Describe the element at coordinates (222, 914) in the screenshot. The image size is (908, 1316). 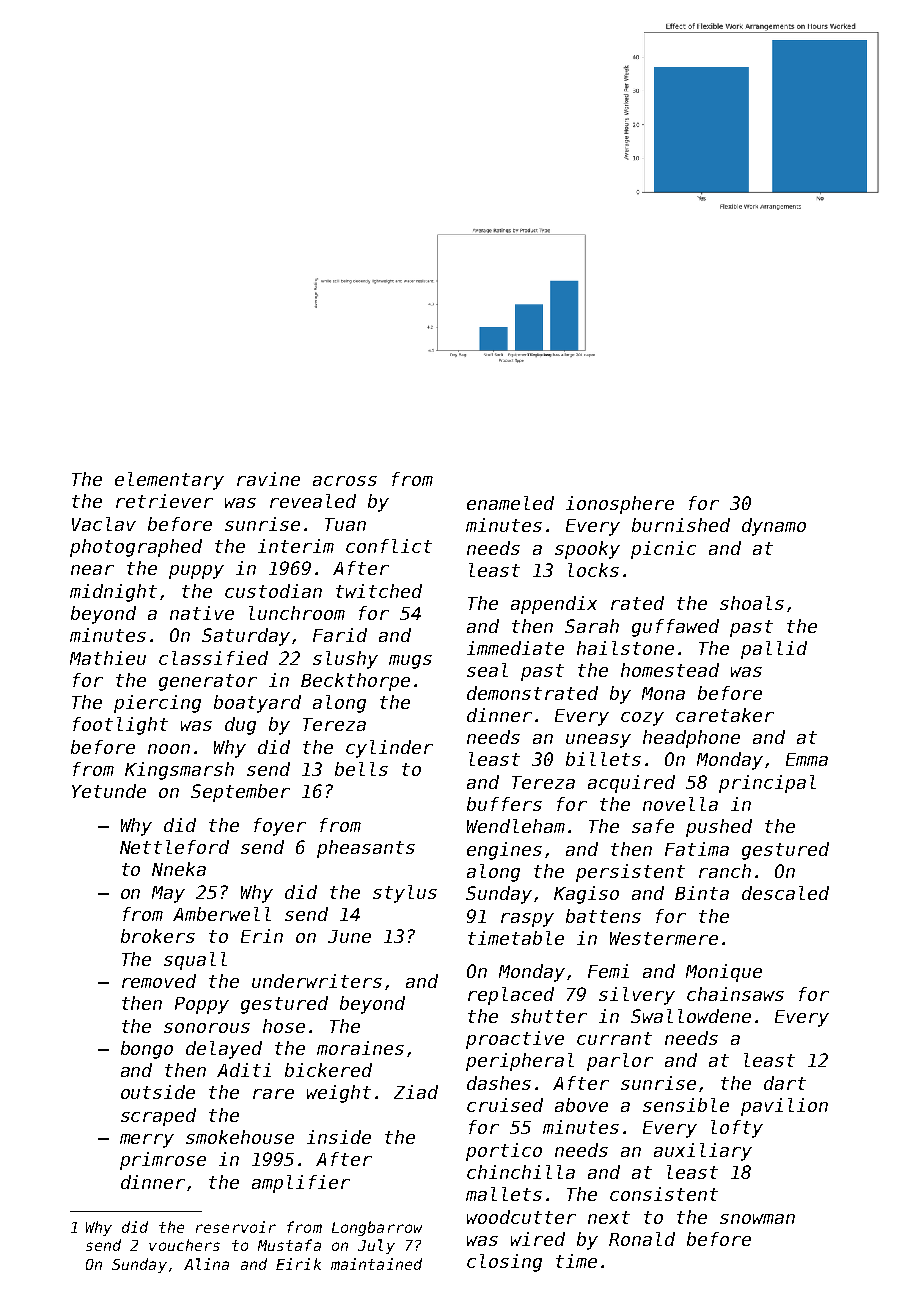
I see `Amberwell` at that location.
